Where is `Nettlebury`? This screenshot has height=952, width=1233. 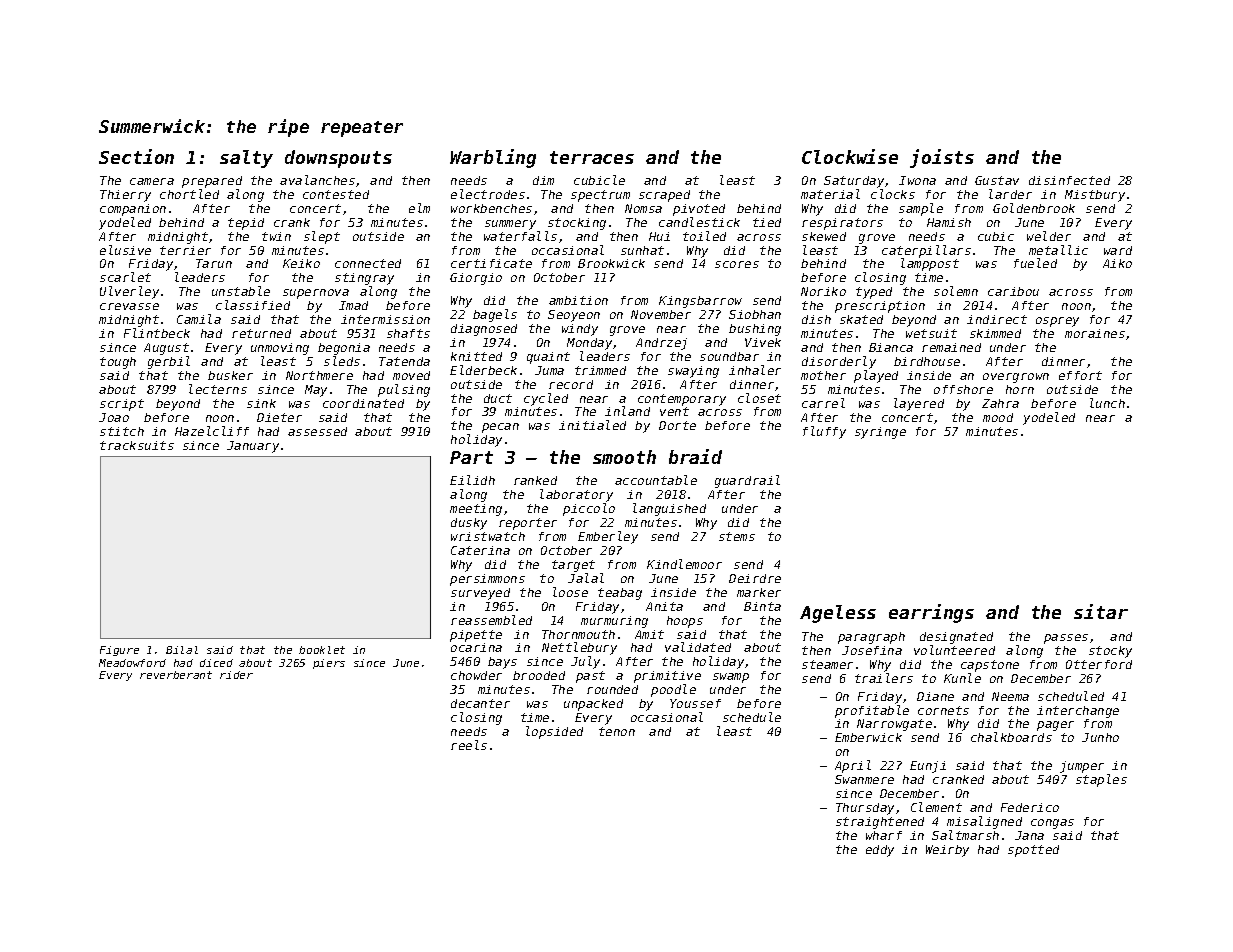
Nettlebury is located at coordinates (579, 649).
